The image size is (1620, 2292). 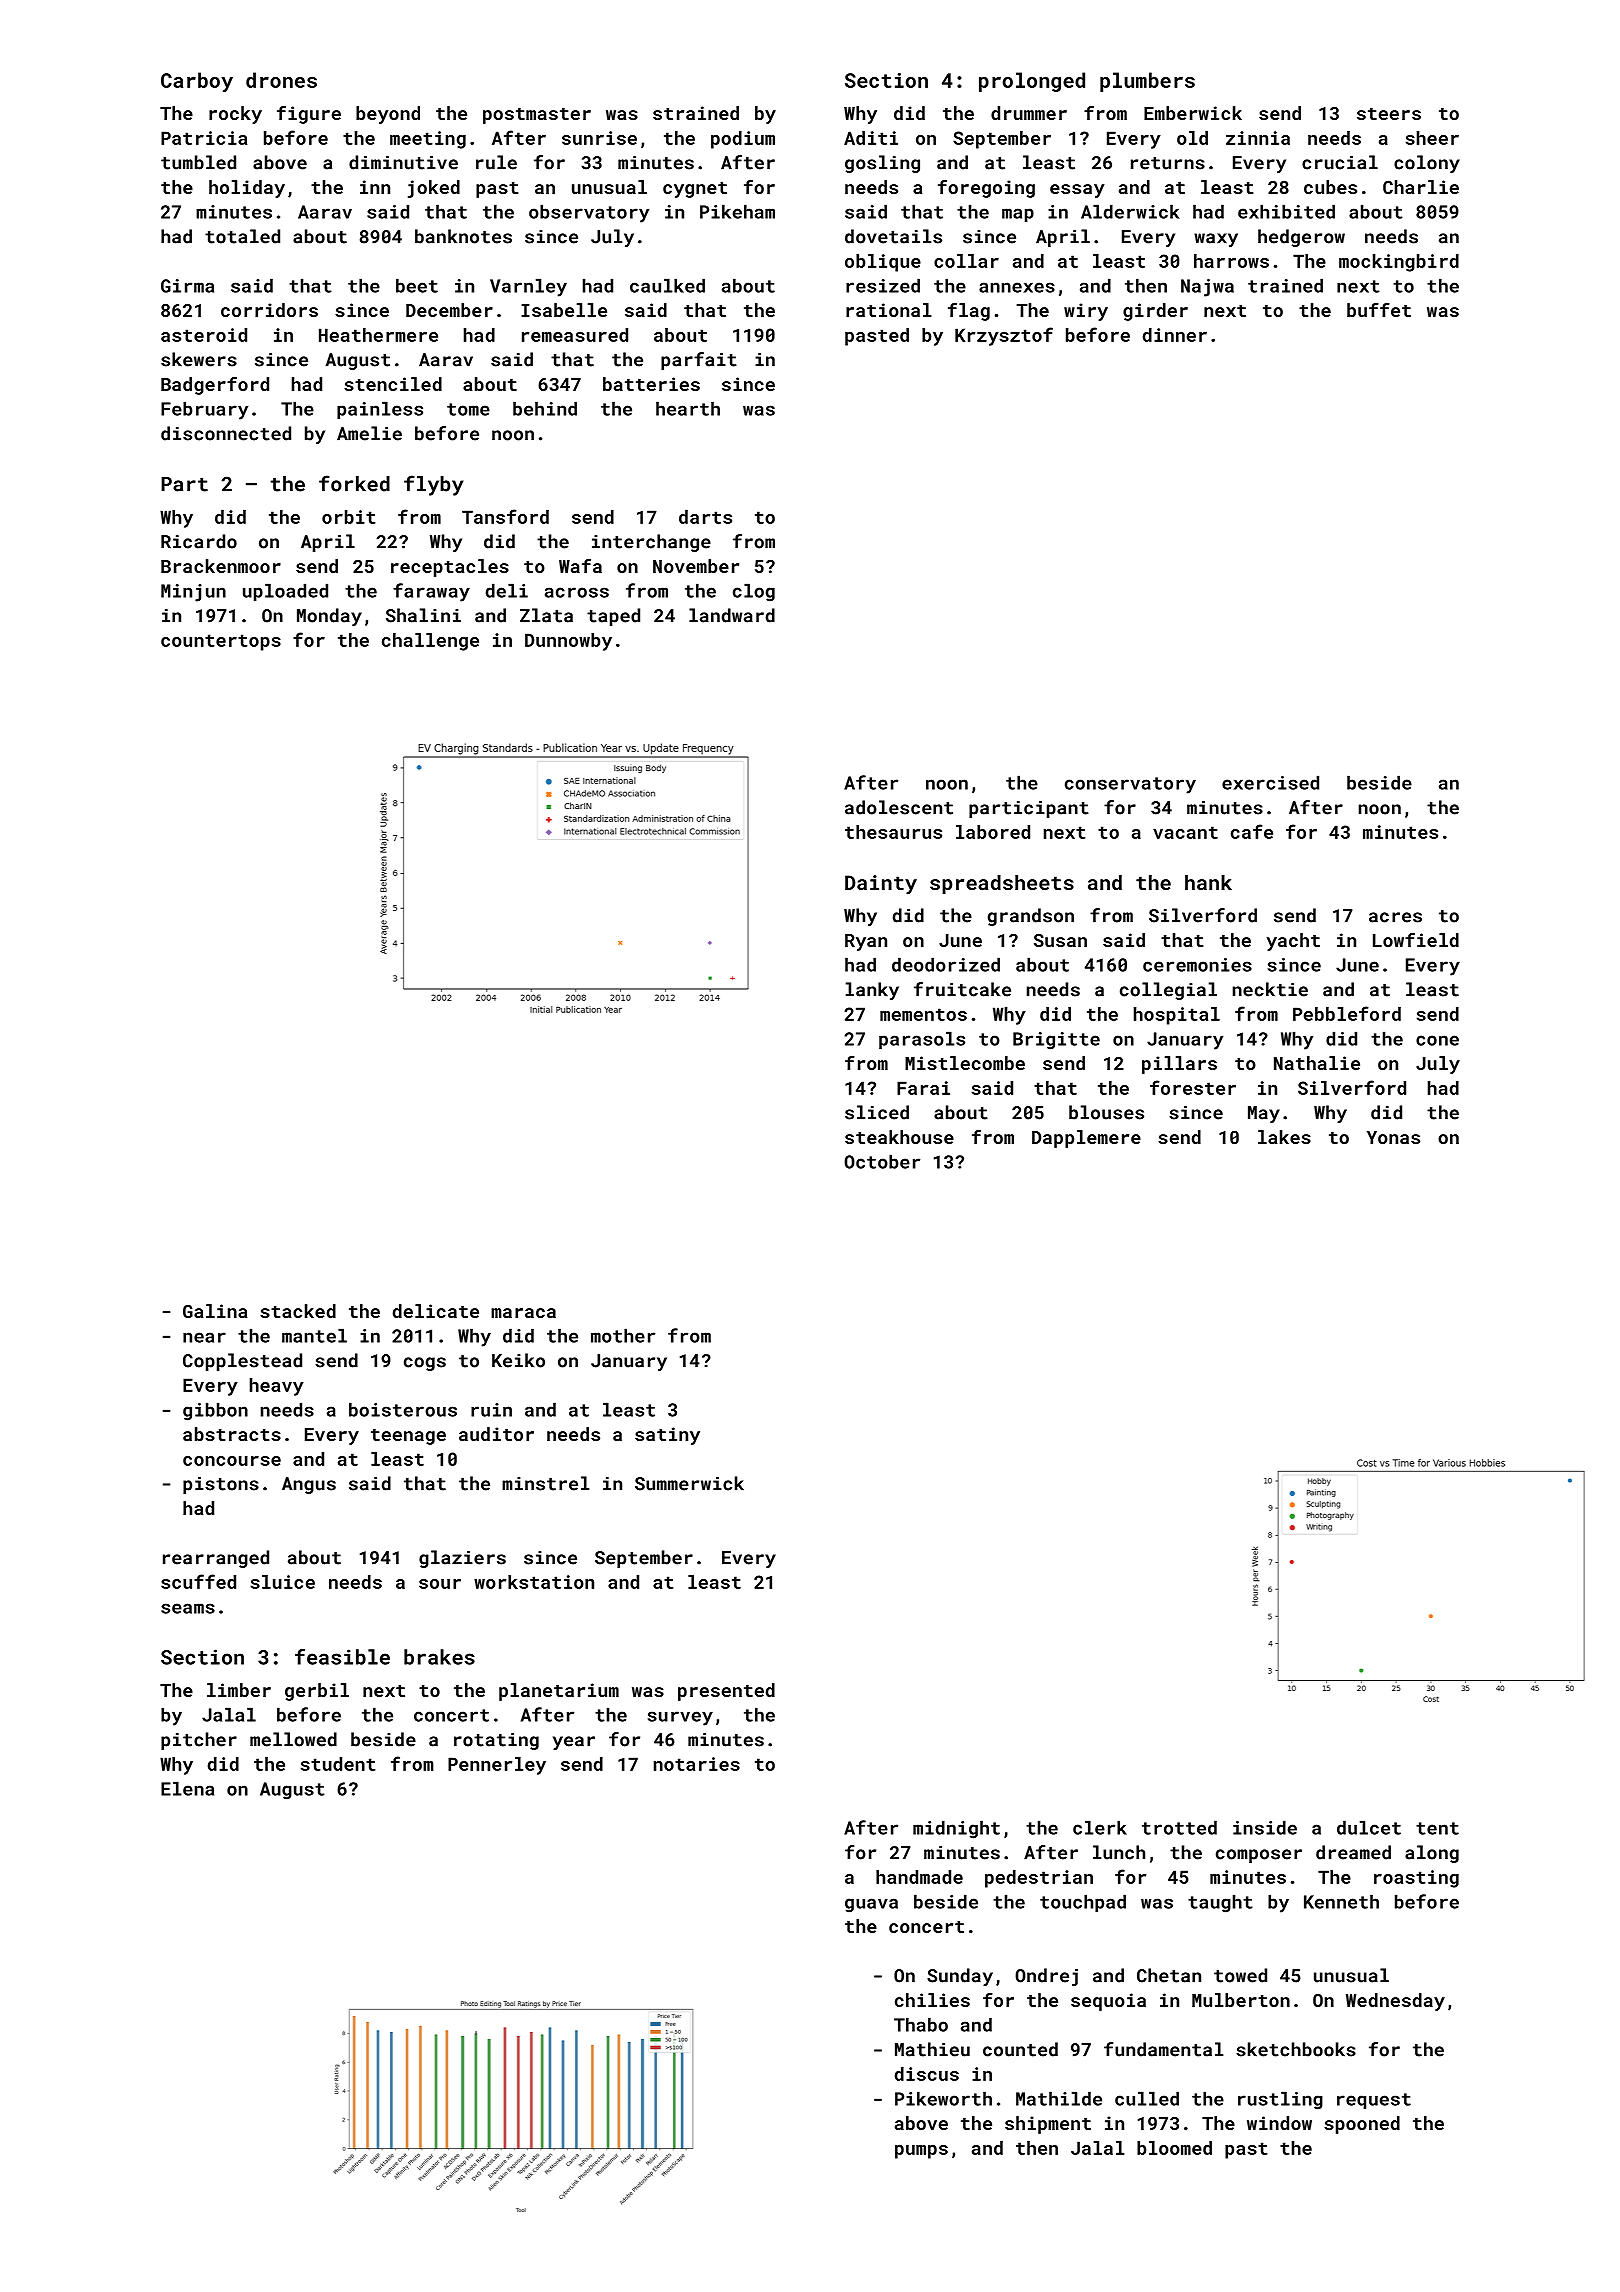 I want to click on tent, so click(x=1437, y=1828).
